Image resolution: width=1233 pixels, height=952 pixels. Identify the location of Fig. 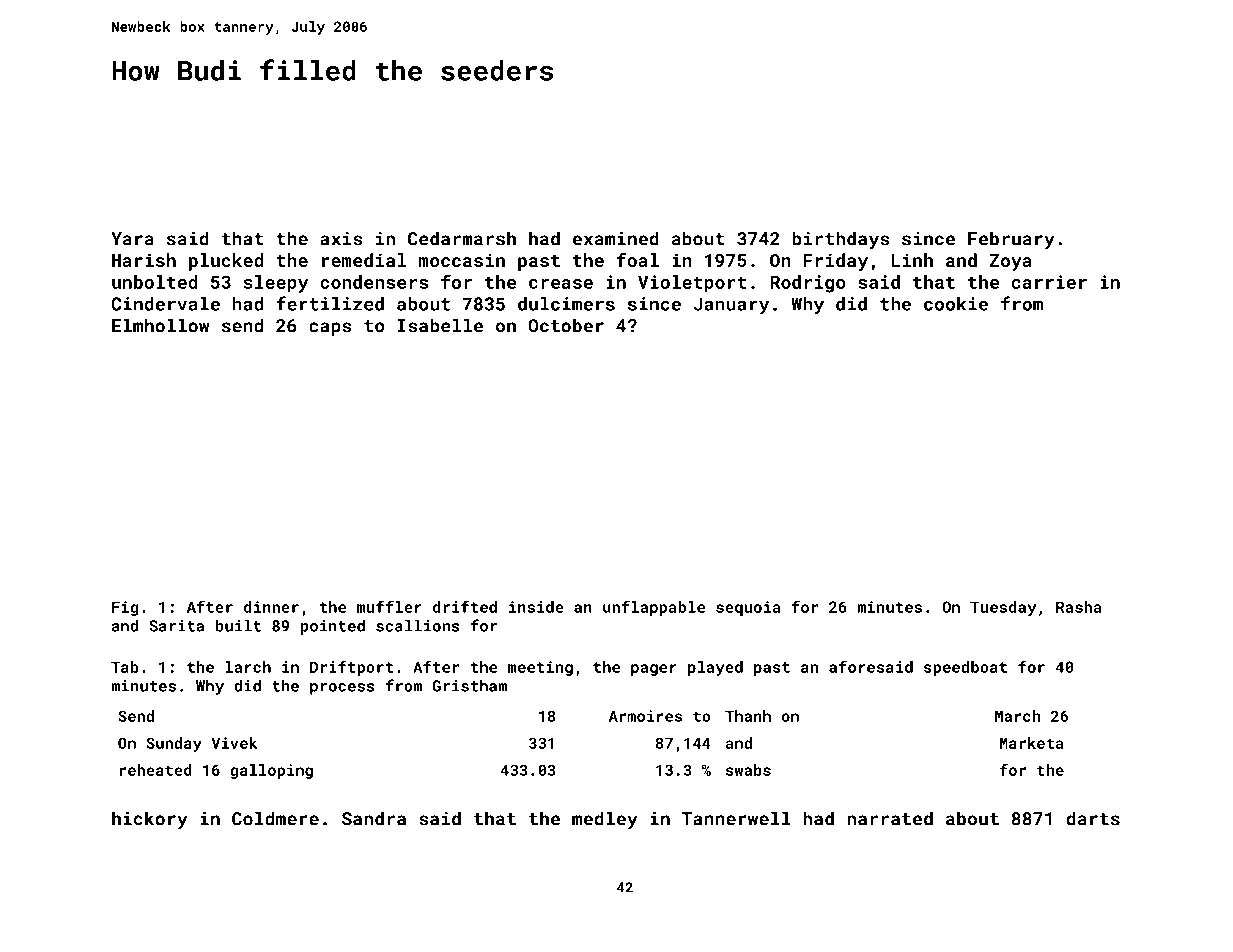
(125, 608).
